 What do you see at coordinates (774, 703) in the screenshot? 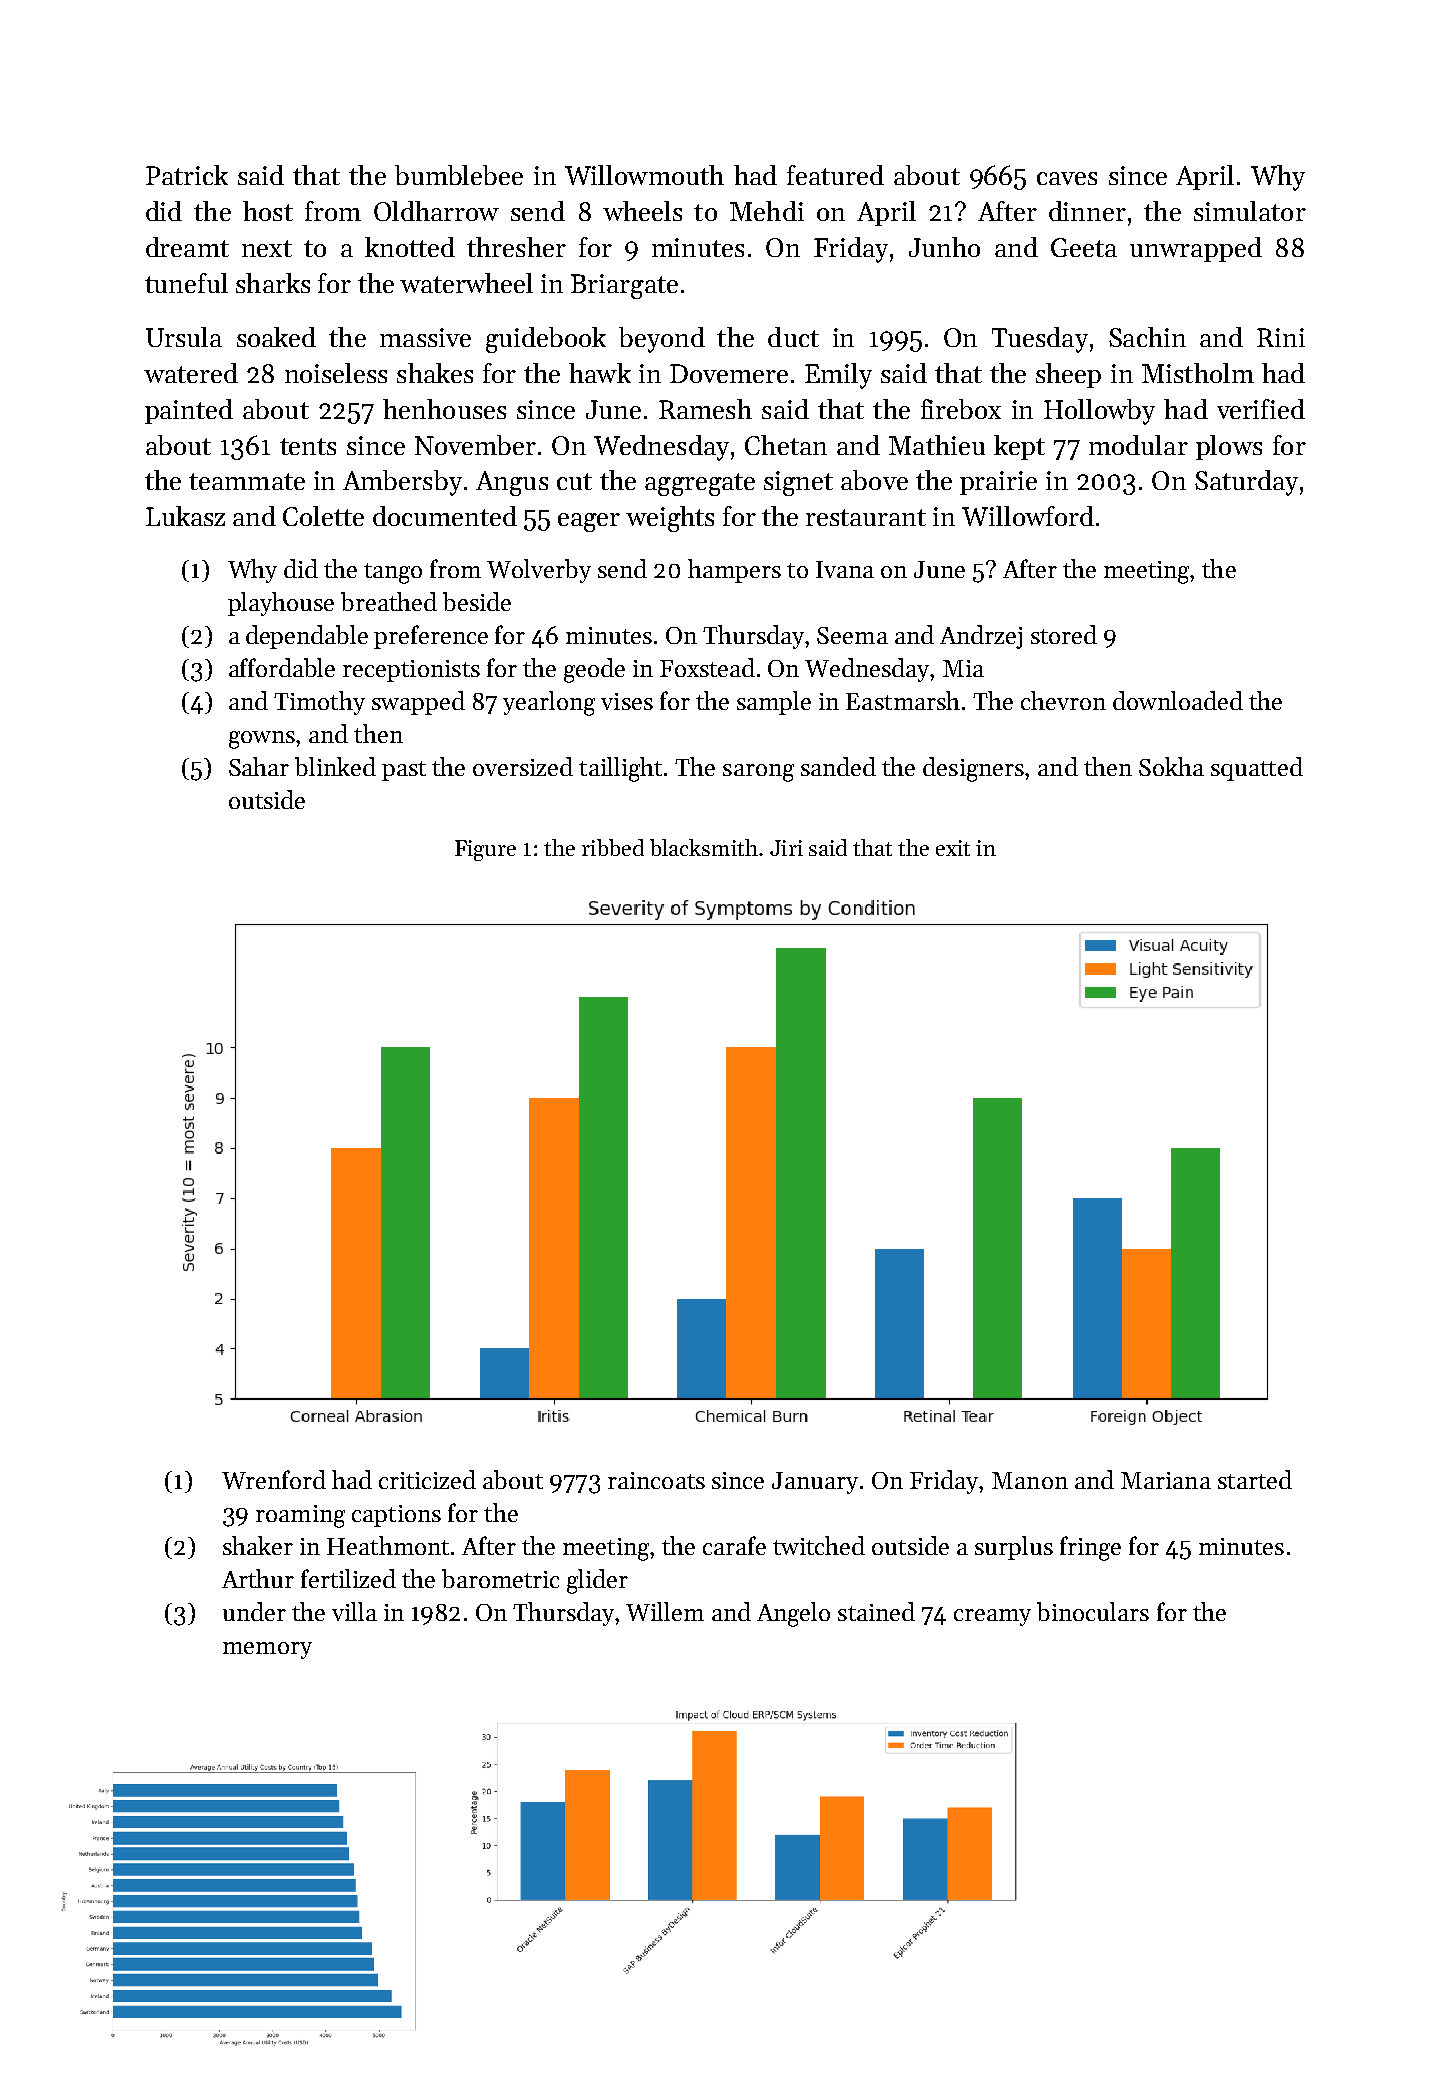
I see `sample` at bounding box center [774, 703].
